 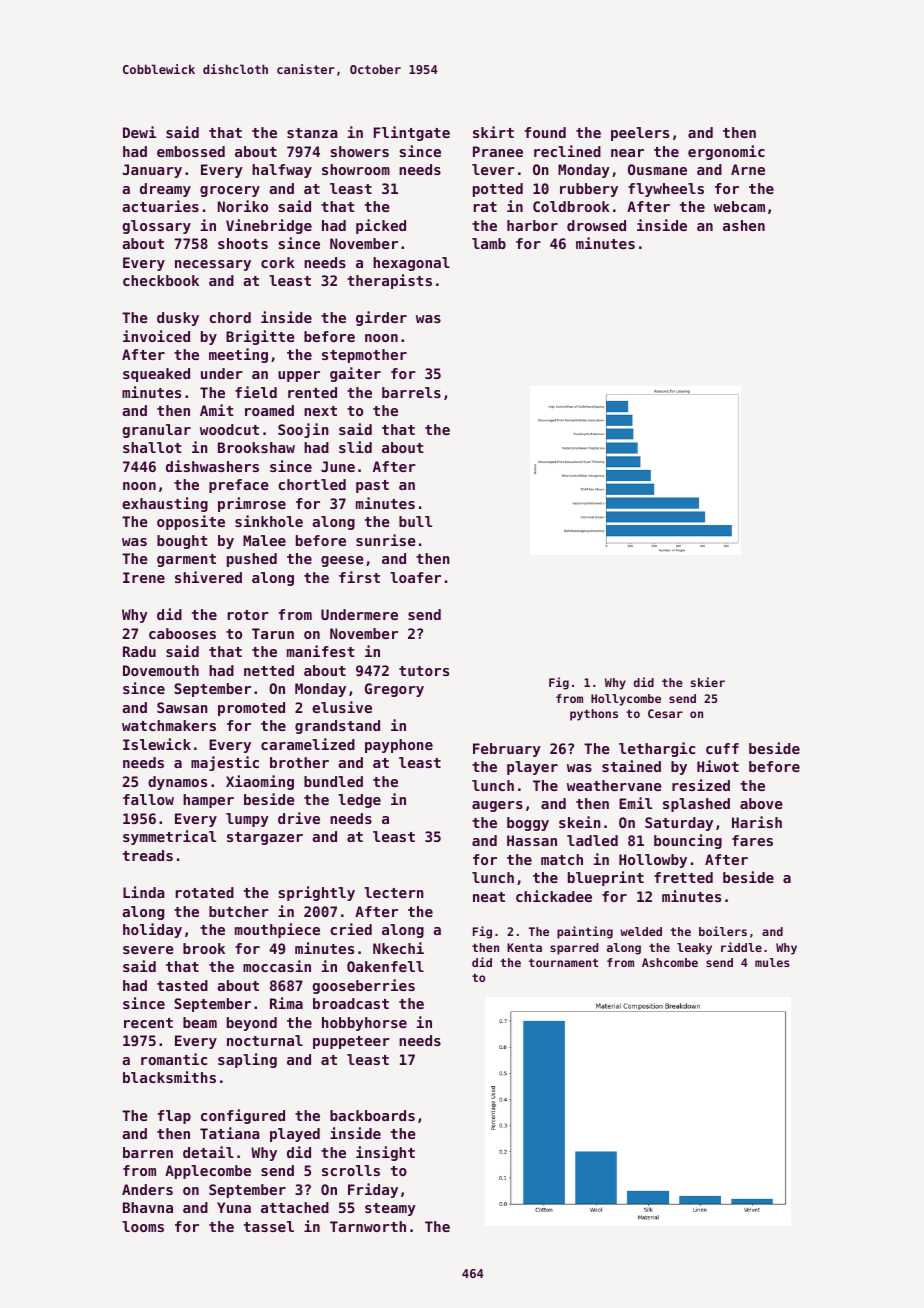 What do you see at coordinates (316, 893) in the screenshot?
I see `sprightly` at bounding box center [316, 893].
